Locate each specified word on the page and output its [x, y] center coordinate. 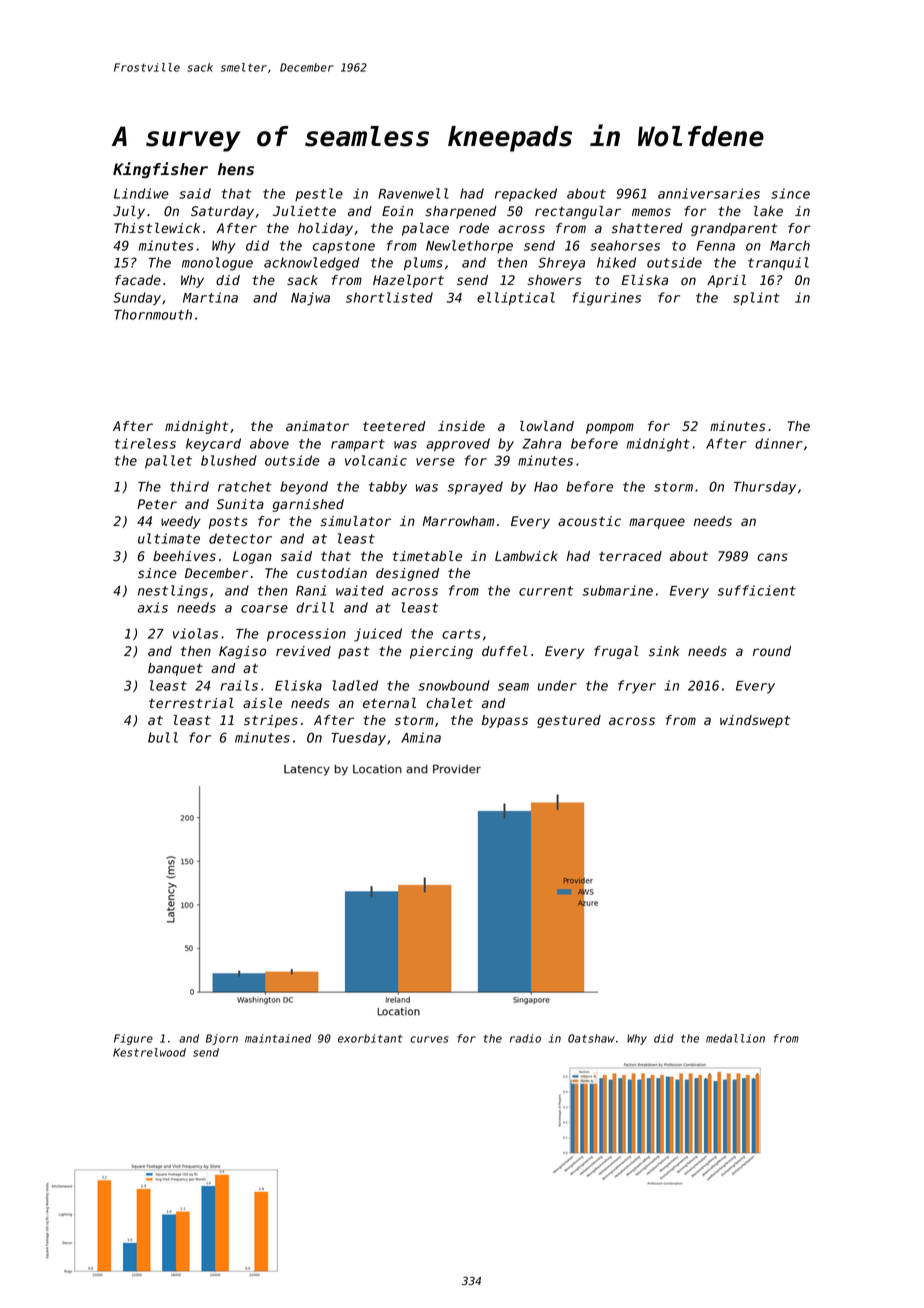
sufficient [757, 590]
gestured [569, 721]
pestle [319, 194]
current [546, 591]
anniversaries [709, 193]
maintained [278, 1038]
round [772, 651]
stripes [271, 721]
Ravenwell [413, 193]
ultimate [169, 538]
